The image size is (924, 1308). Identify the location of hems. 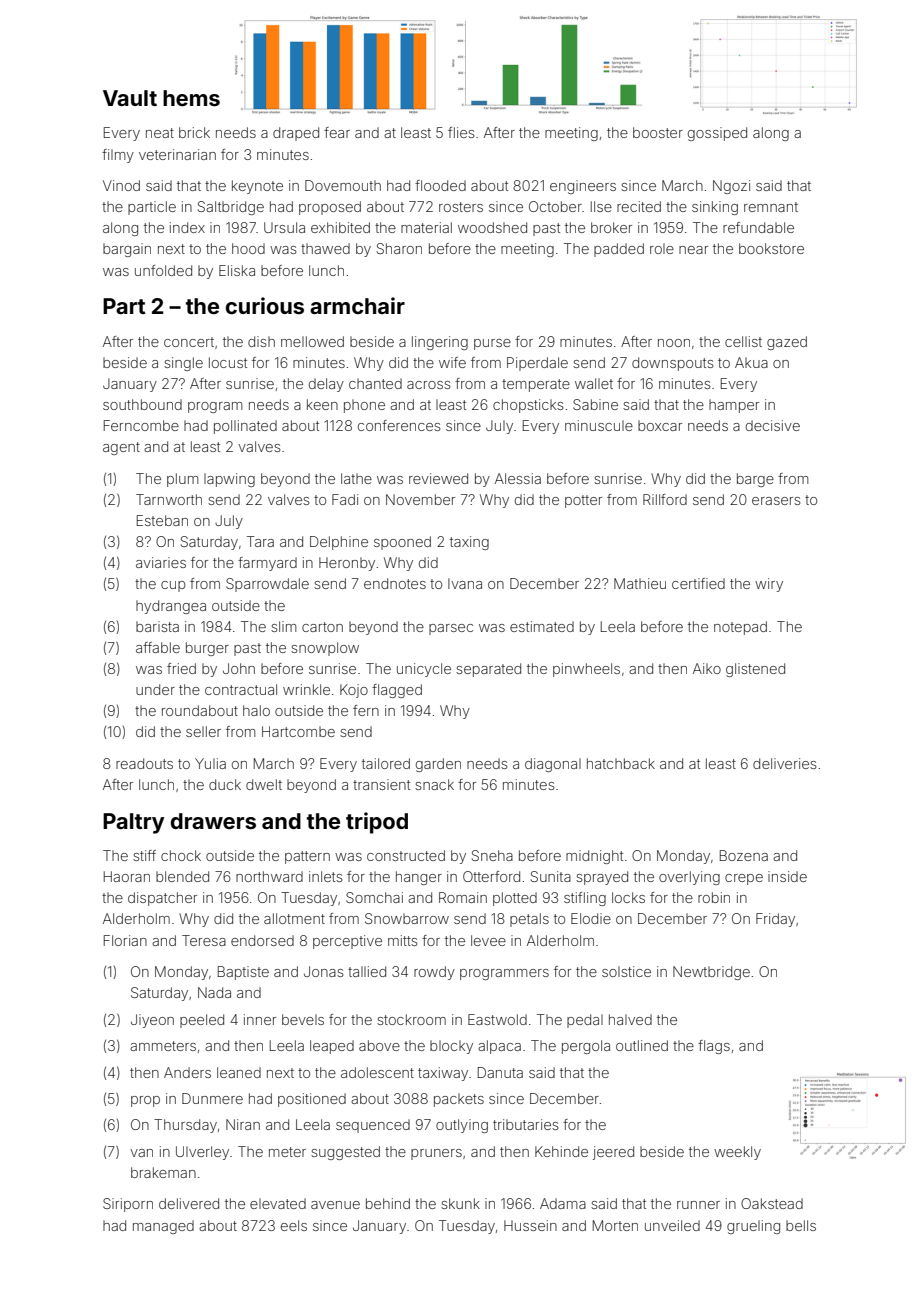
(191, 98).
